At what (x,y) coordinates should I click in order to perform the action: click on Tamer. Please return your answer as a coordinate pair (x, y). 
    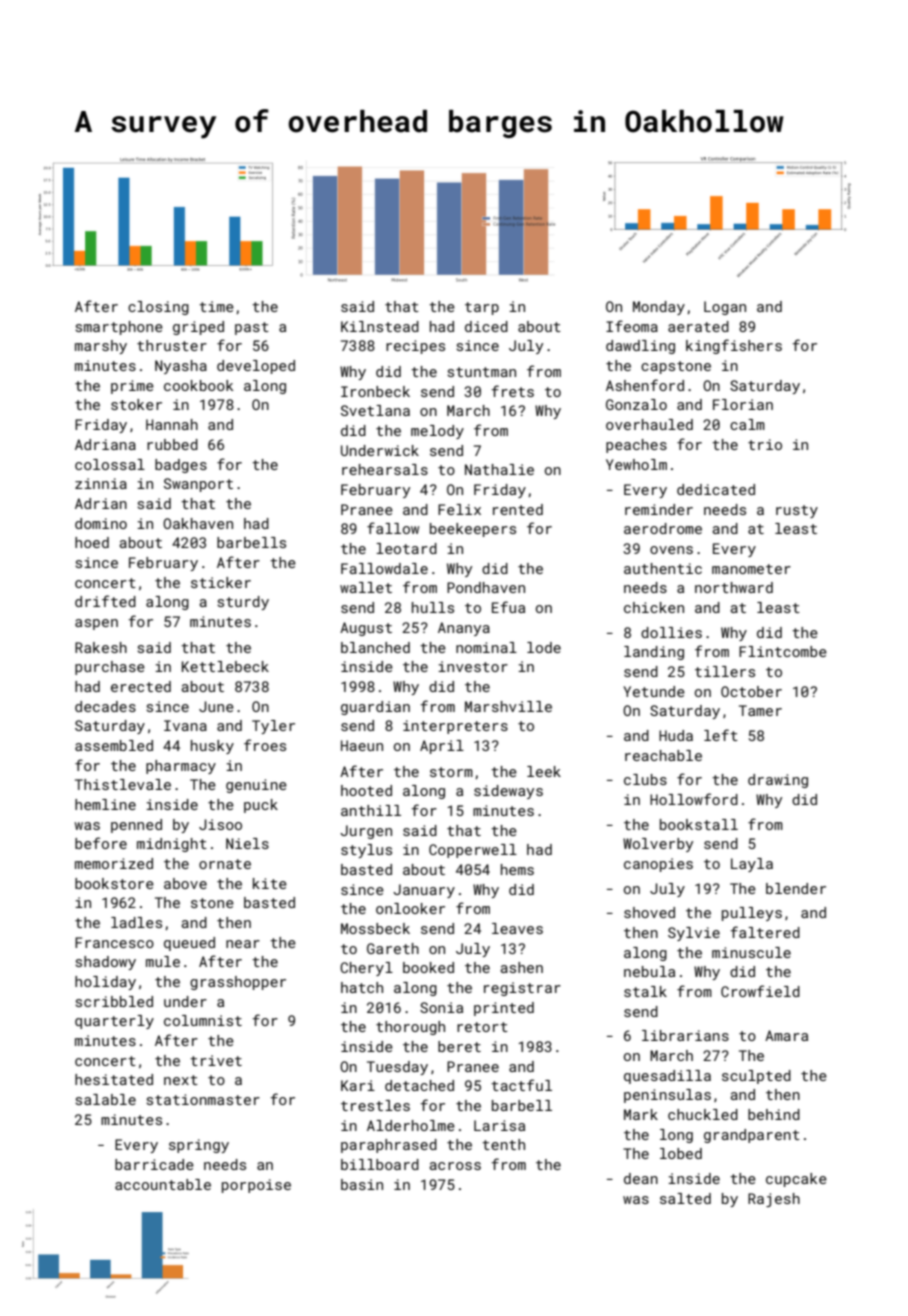
    Looking at the image, I should click on (760, 710).
